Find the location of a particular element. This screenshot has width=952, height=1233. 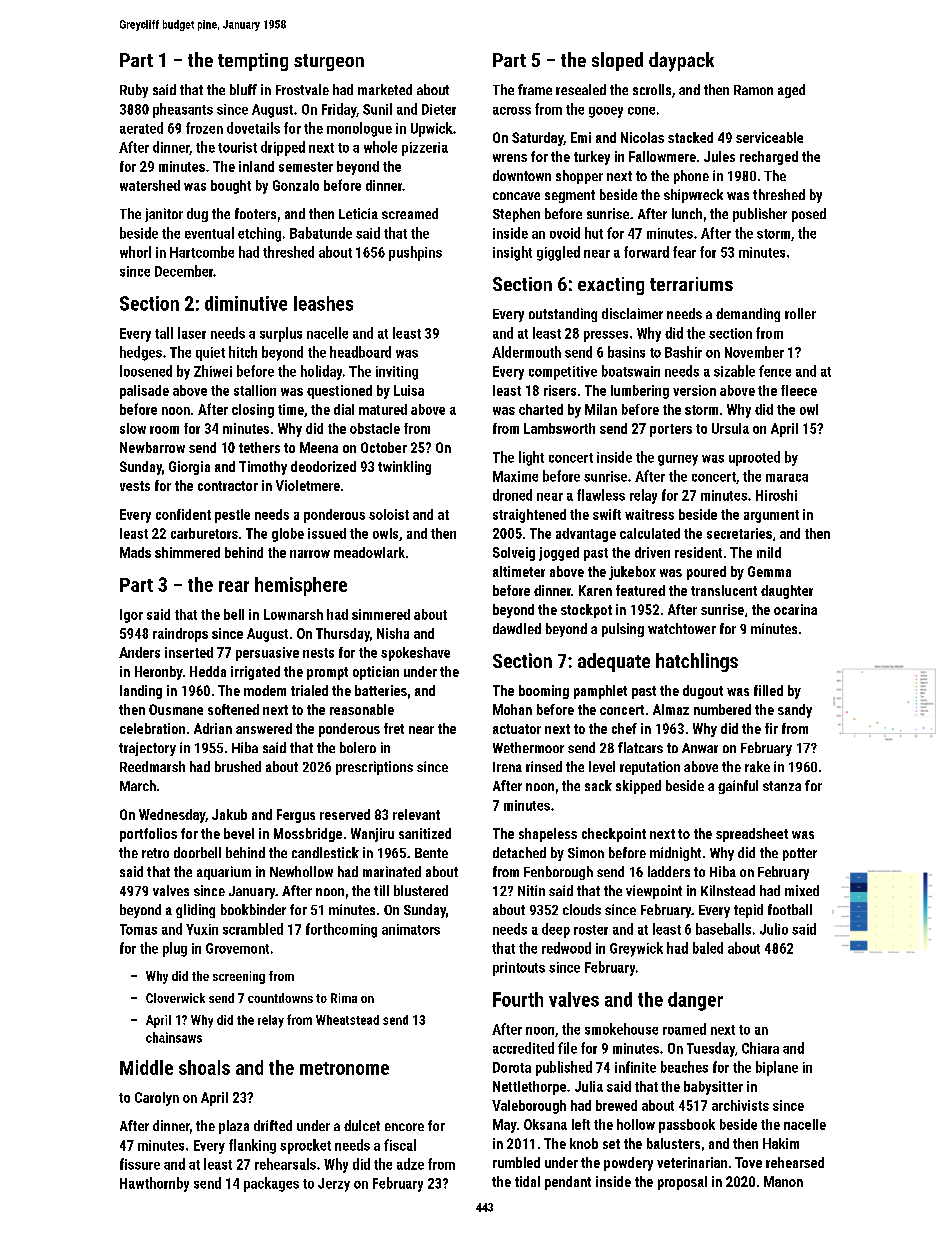

detached is located at coordinates (519, 852).
